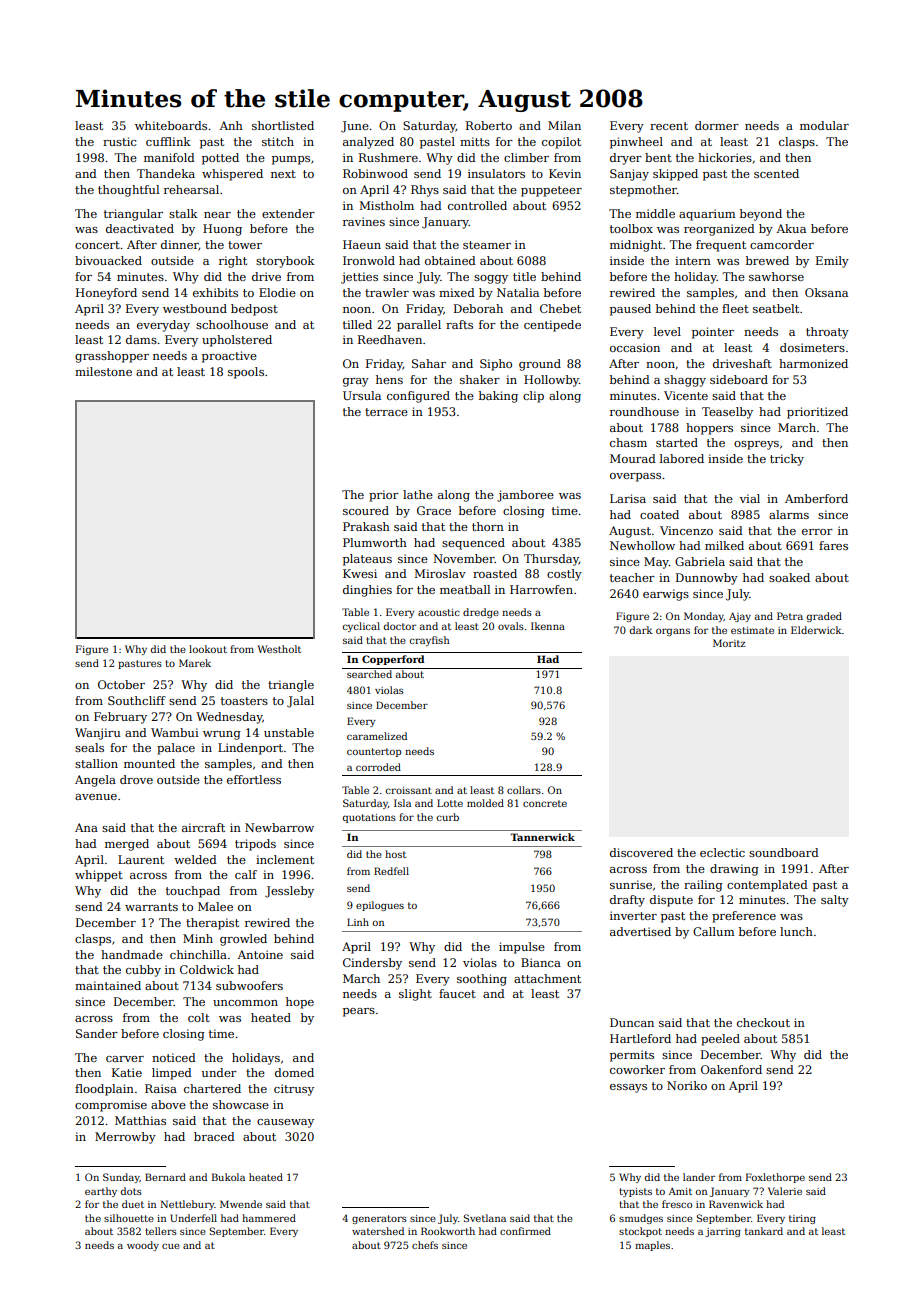 The width and height of the screenshot is (924, 1308). I want to click on citrusy, so click(294, 1090).
